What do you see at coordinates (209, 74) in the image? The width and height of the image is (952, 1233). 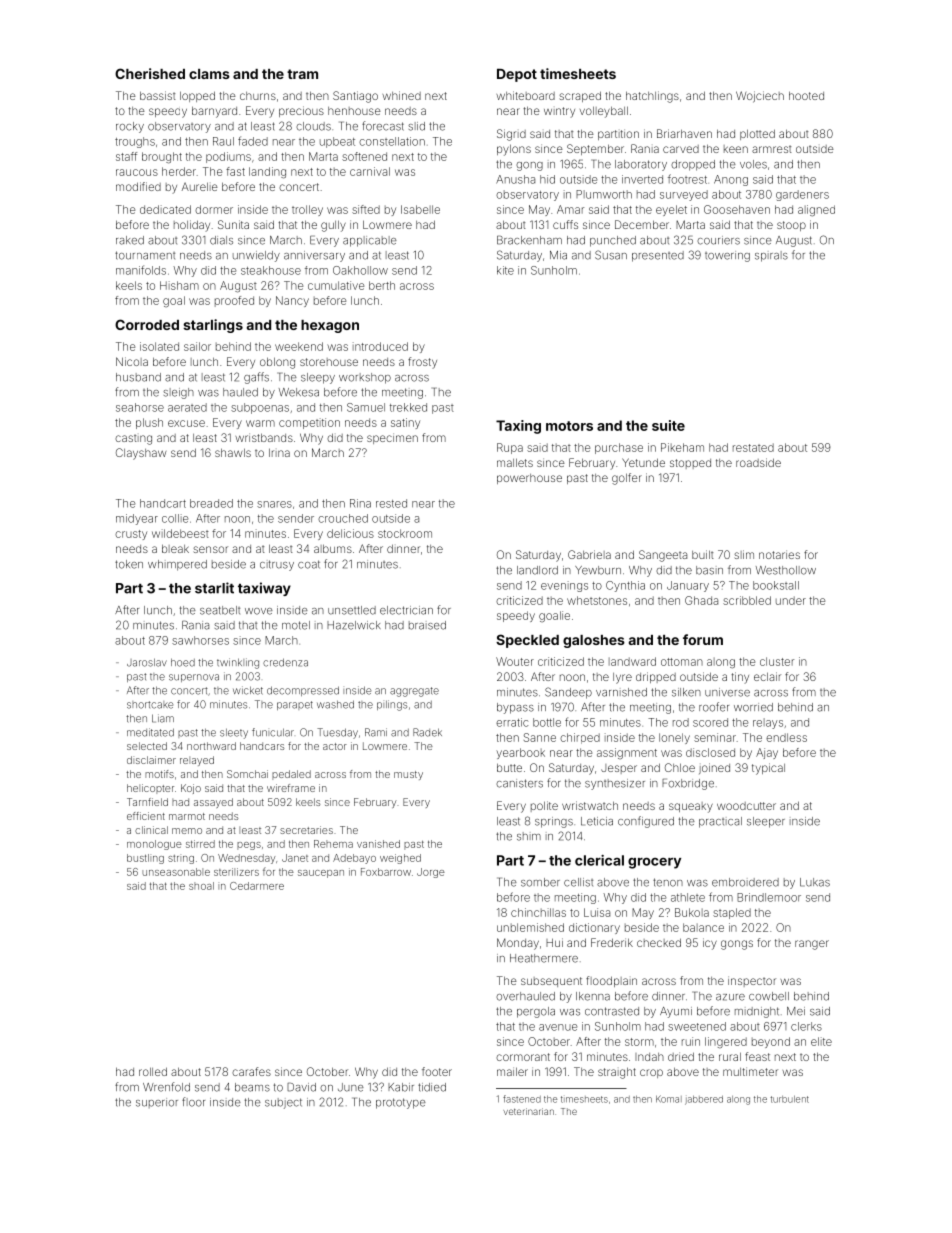 I see `clams` at bounding box center [209, 74].
